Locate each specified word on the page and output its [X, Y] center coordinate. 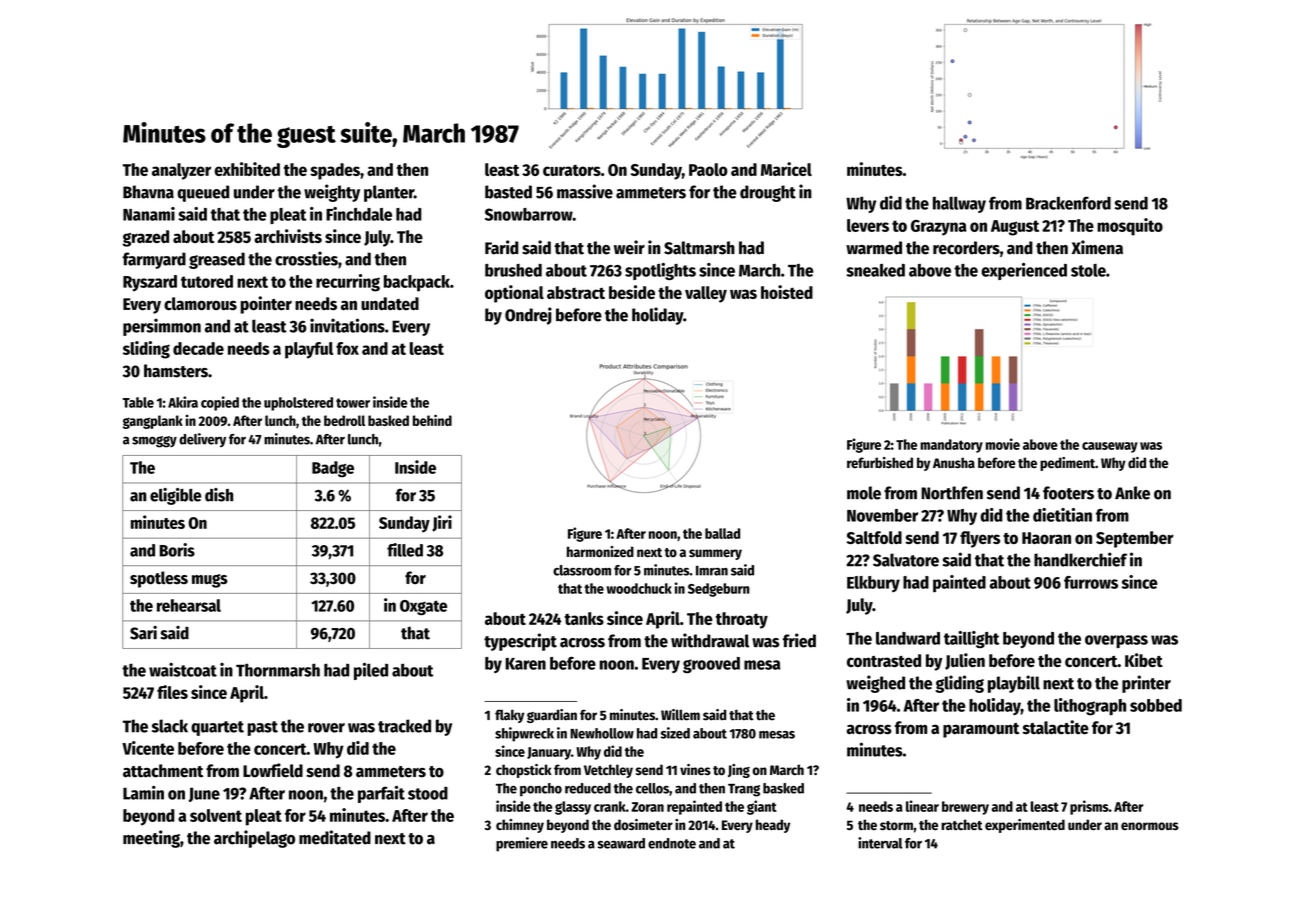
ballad [722, 533]
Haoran [1046, 538]
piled [371, 671]
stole [1088, 270]
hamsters [176, 371]
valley [706, 294]
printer [1146, 684]
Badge [333, 469]
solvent [216, 815]
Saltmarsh [699, 248]
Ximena [1097, 247]
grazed [145, 238]
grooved [711, 665]
